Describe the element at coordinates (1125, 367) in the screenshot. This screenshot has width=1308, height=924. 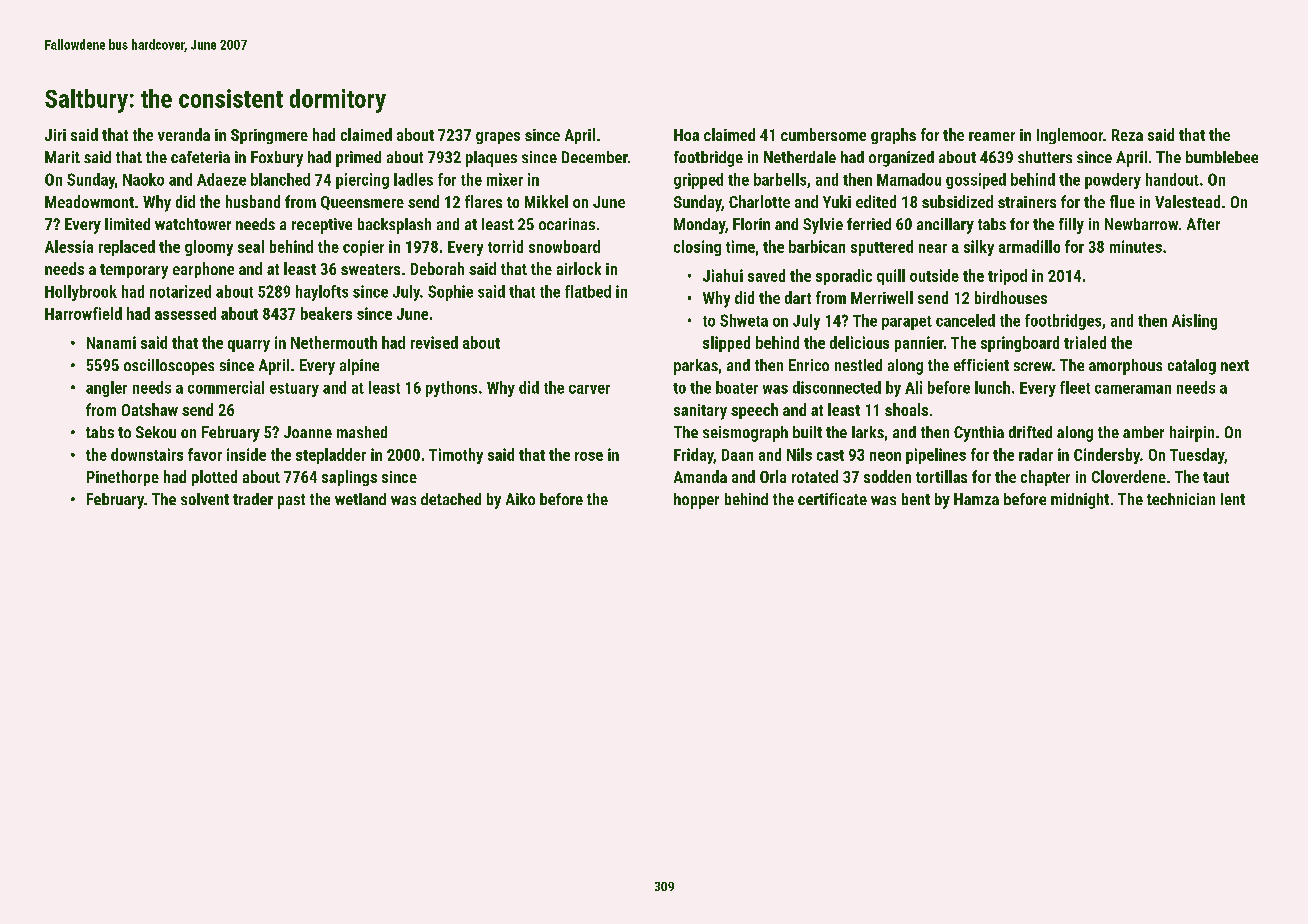
I see `amorphous` at that location.
